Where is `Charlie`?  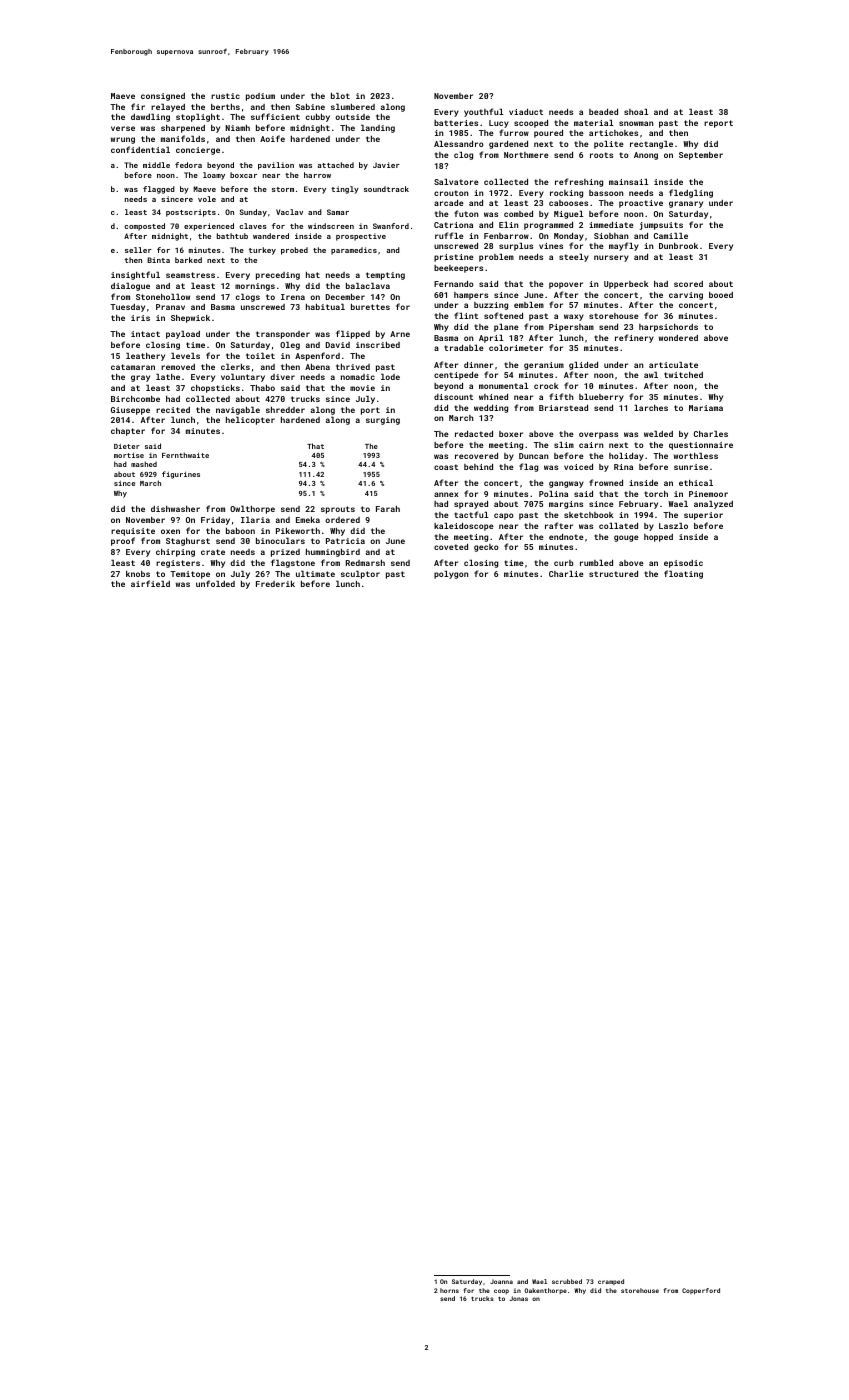
Charlie is located at coordinates (566, 574).
